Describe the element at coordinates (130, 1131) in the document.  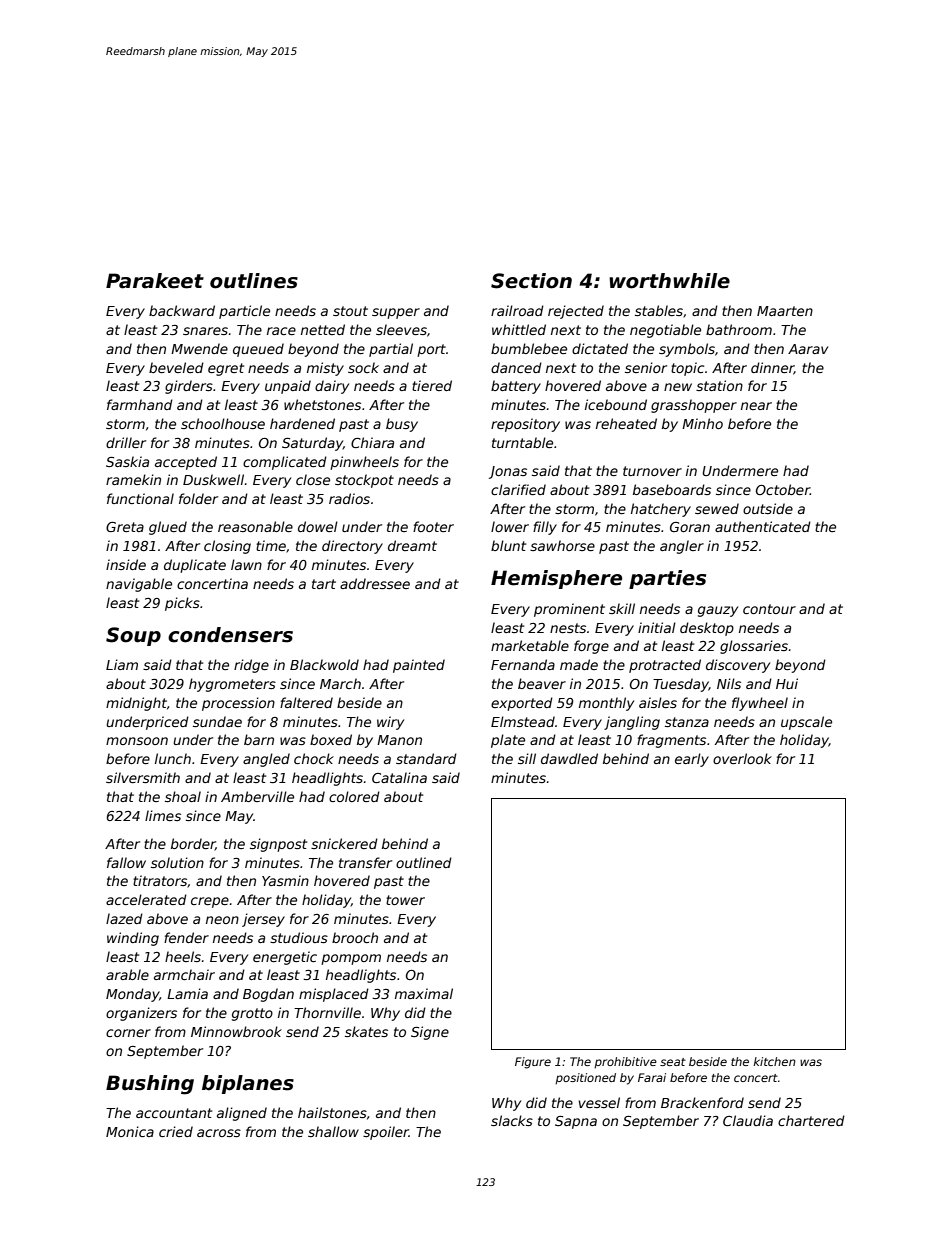
I see `Monica` at that location.
